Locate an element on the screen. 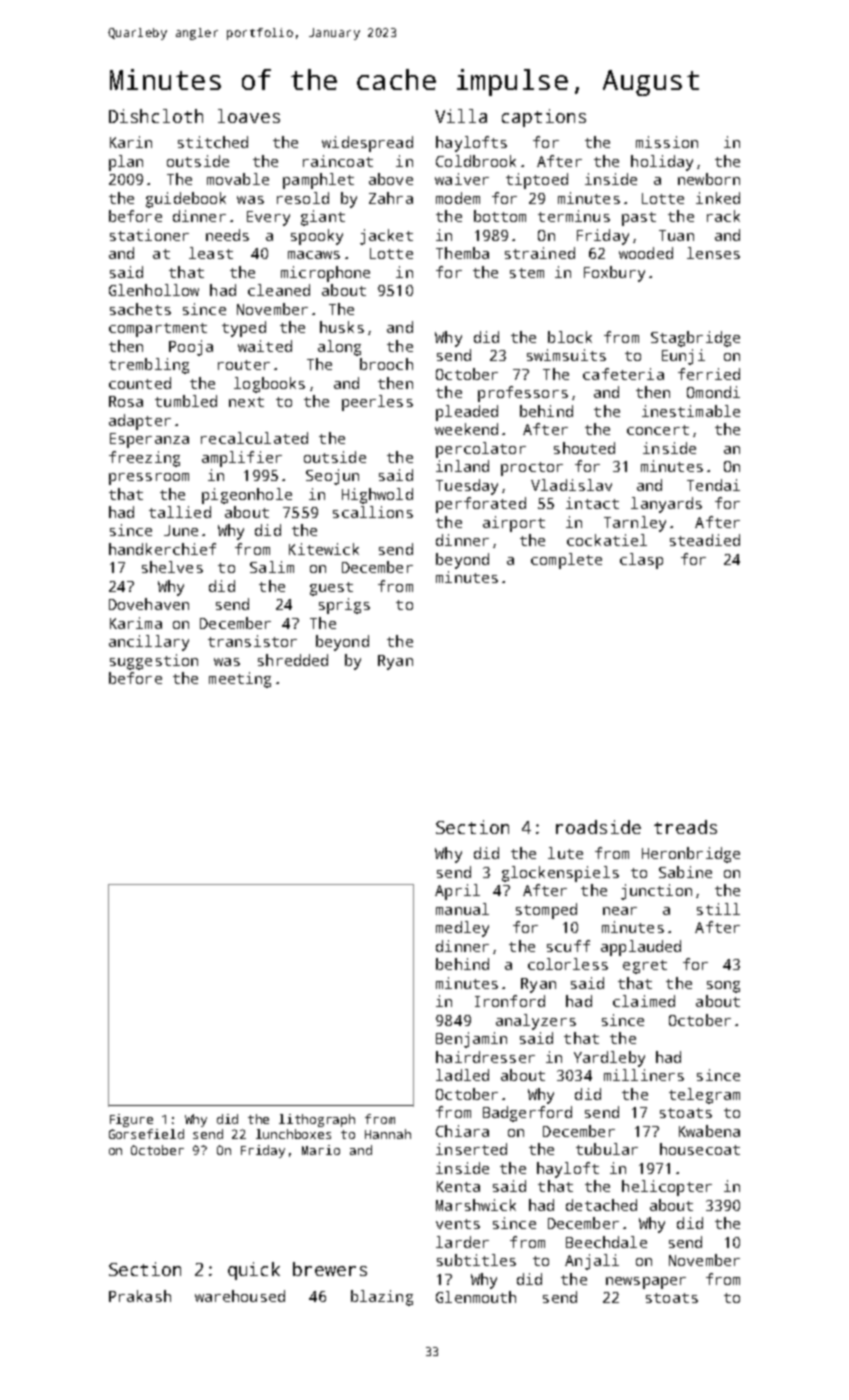 This screenshot has height=1400, width=849. ferried is located at coordinates (709, 374).
